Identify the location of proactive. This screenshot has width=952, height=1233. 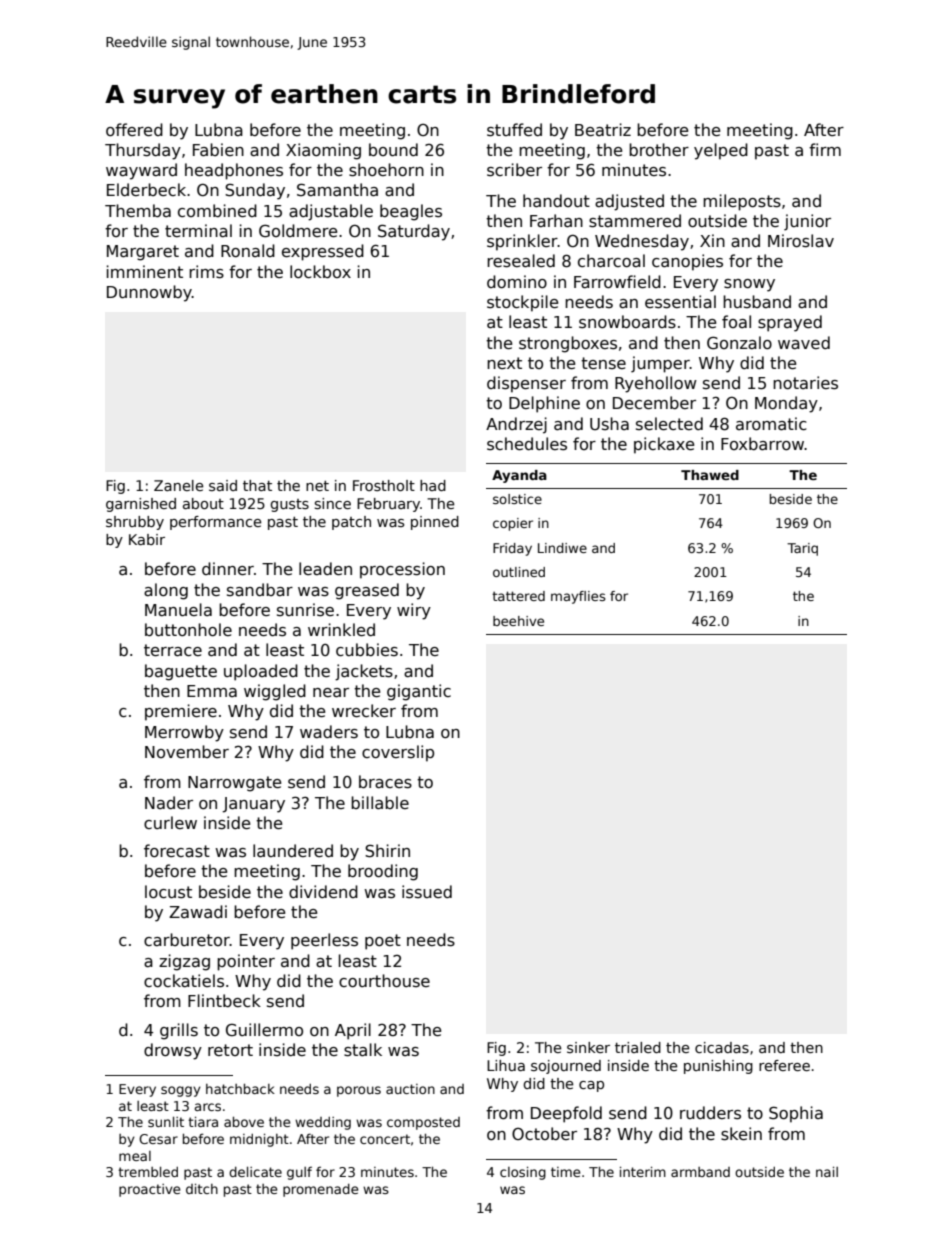
(150, 1190).
